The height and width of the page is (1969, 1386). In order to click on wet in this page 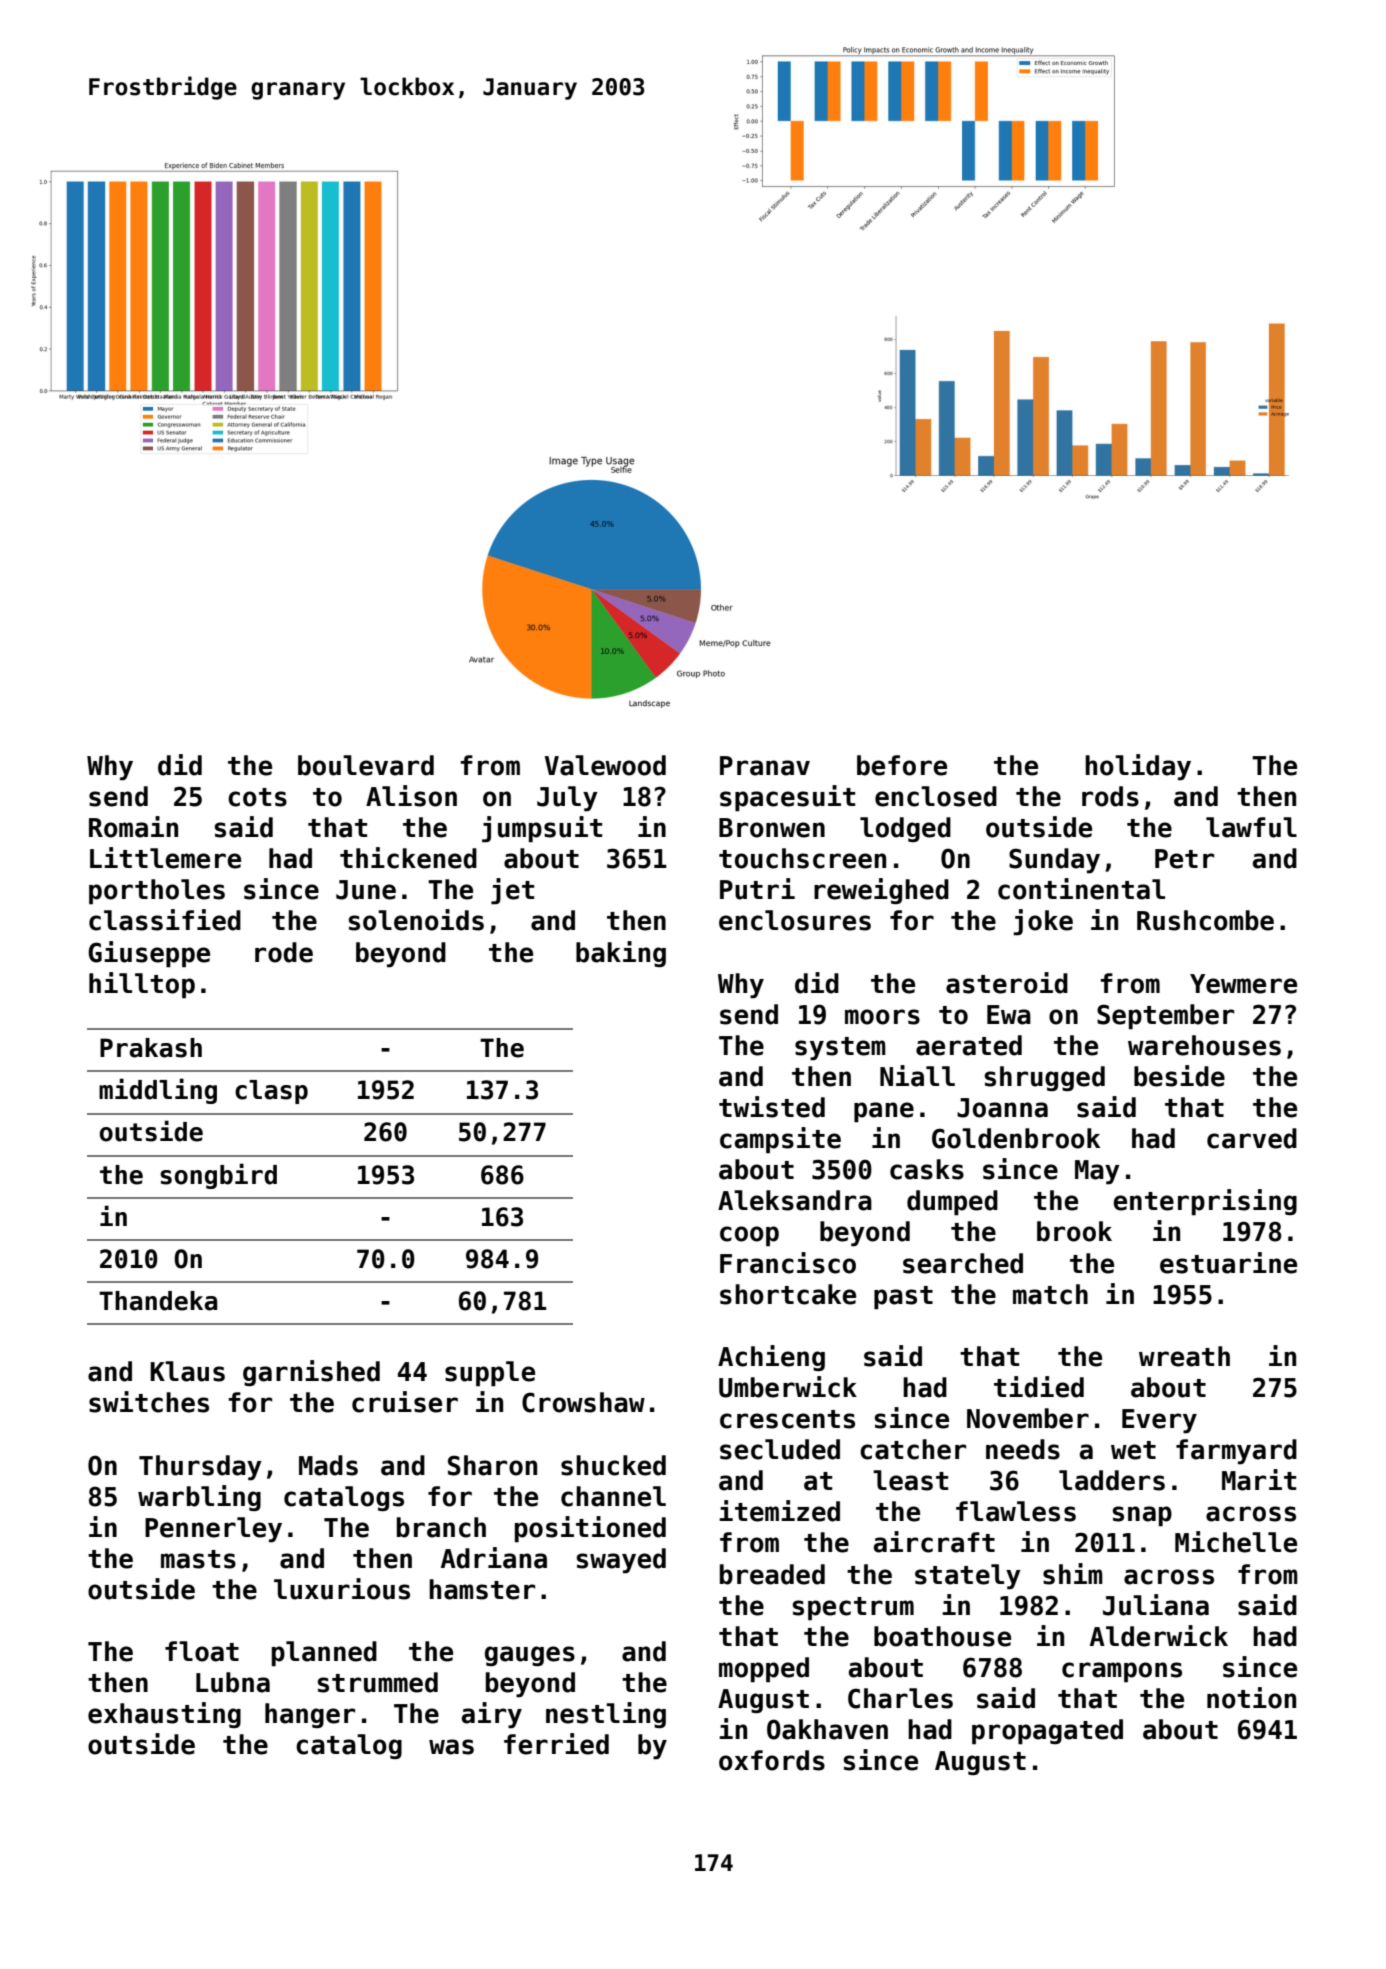, I will do `click(1133, 1450)`.
